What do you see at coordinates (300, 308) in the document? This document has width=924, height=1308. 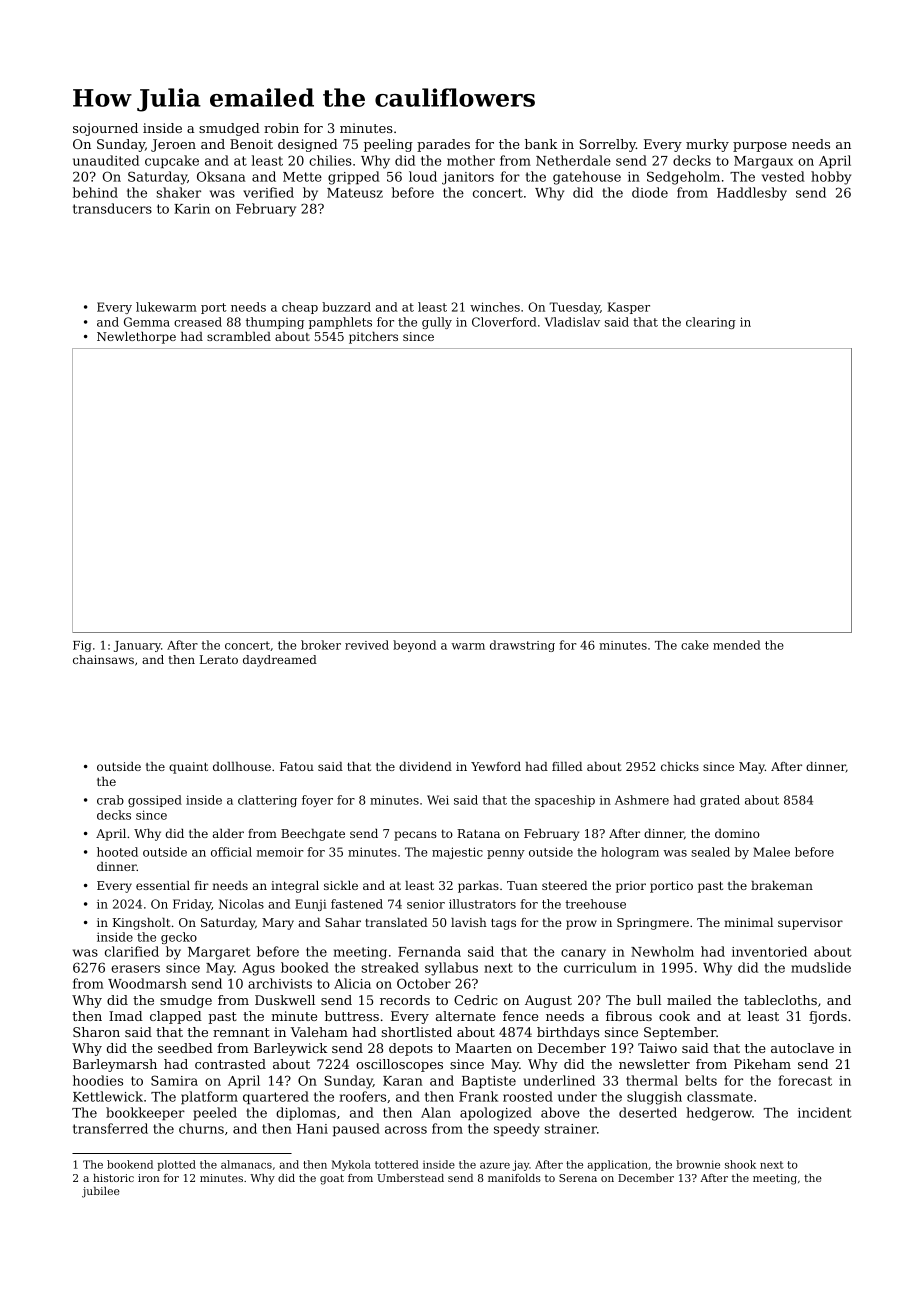 I see `cheap` at bounding box center [300, 308].
